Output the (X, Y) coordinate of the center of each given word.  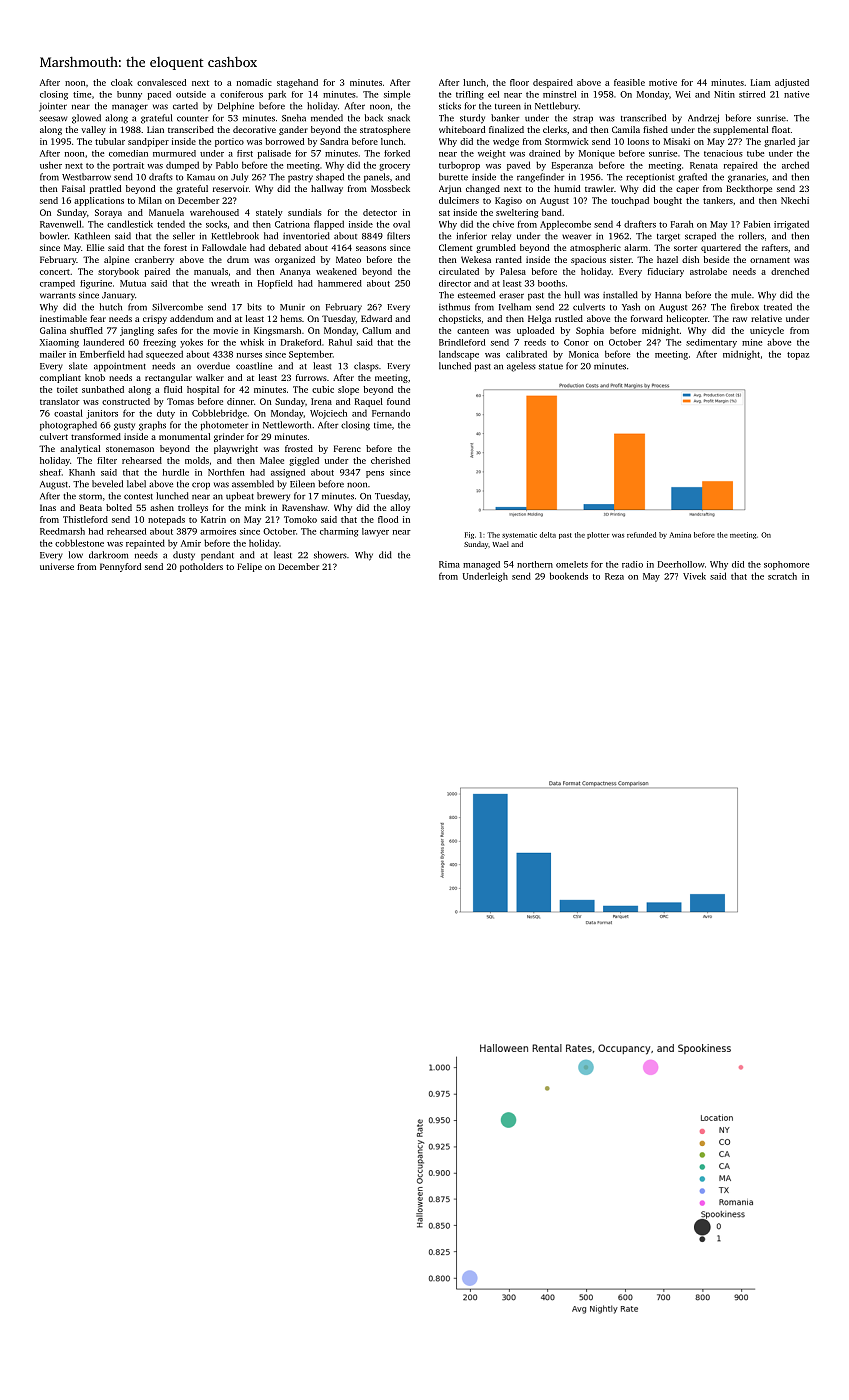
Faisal (73, 188)
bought (667, 201)
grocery (394, 167)
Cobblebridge (219, 414)
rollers (751, 236)
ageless (521, 367)
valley (93, 130)
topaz (798, 356)
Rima (449, 564)
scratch (782, 576)
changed (483, 189)
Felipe (249, 567)
